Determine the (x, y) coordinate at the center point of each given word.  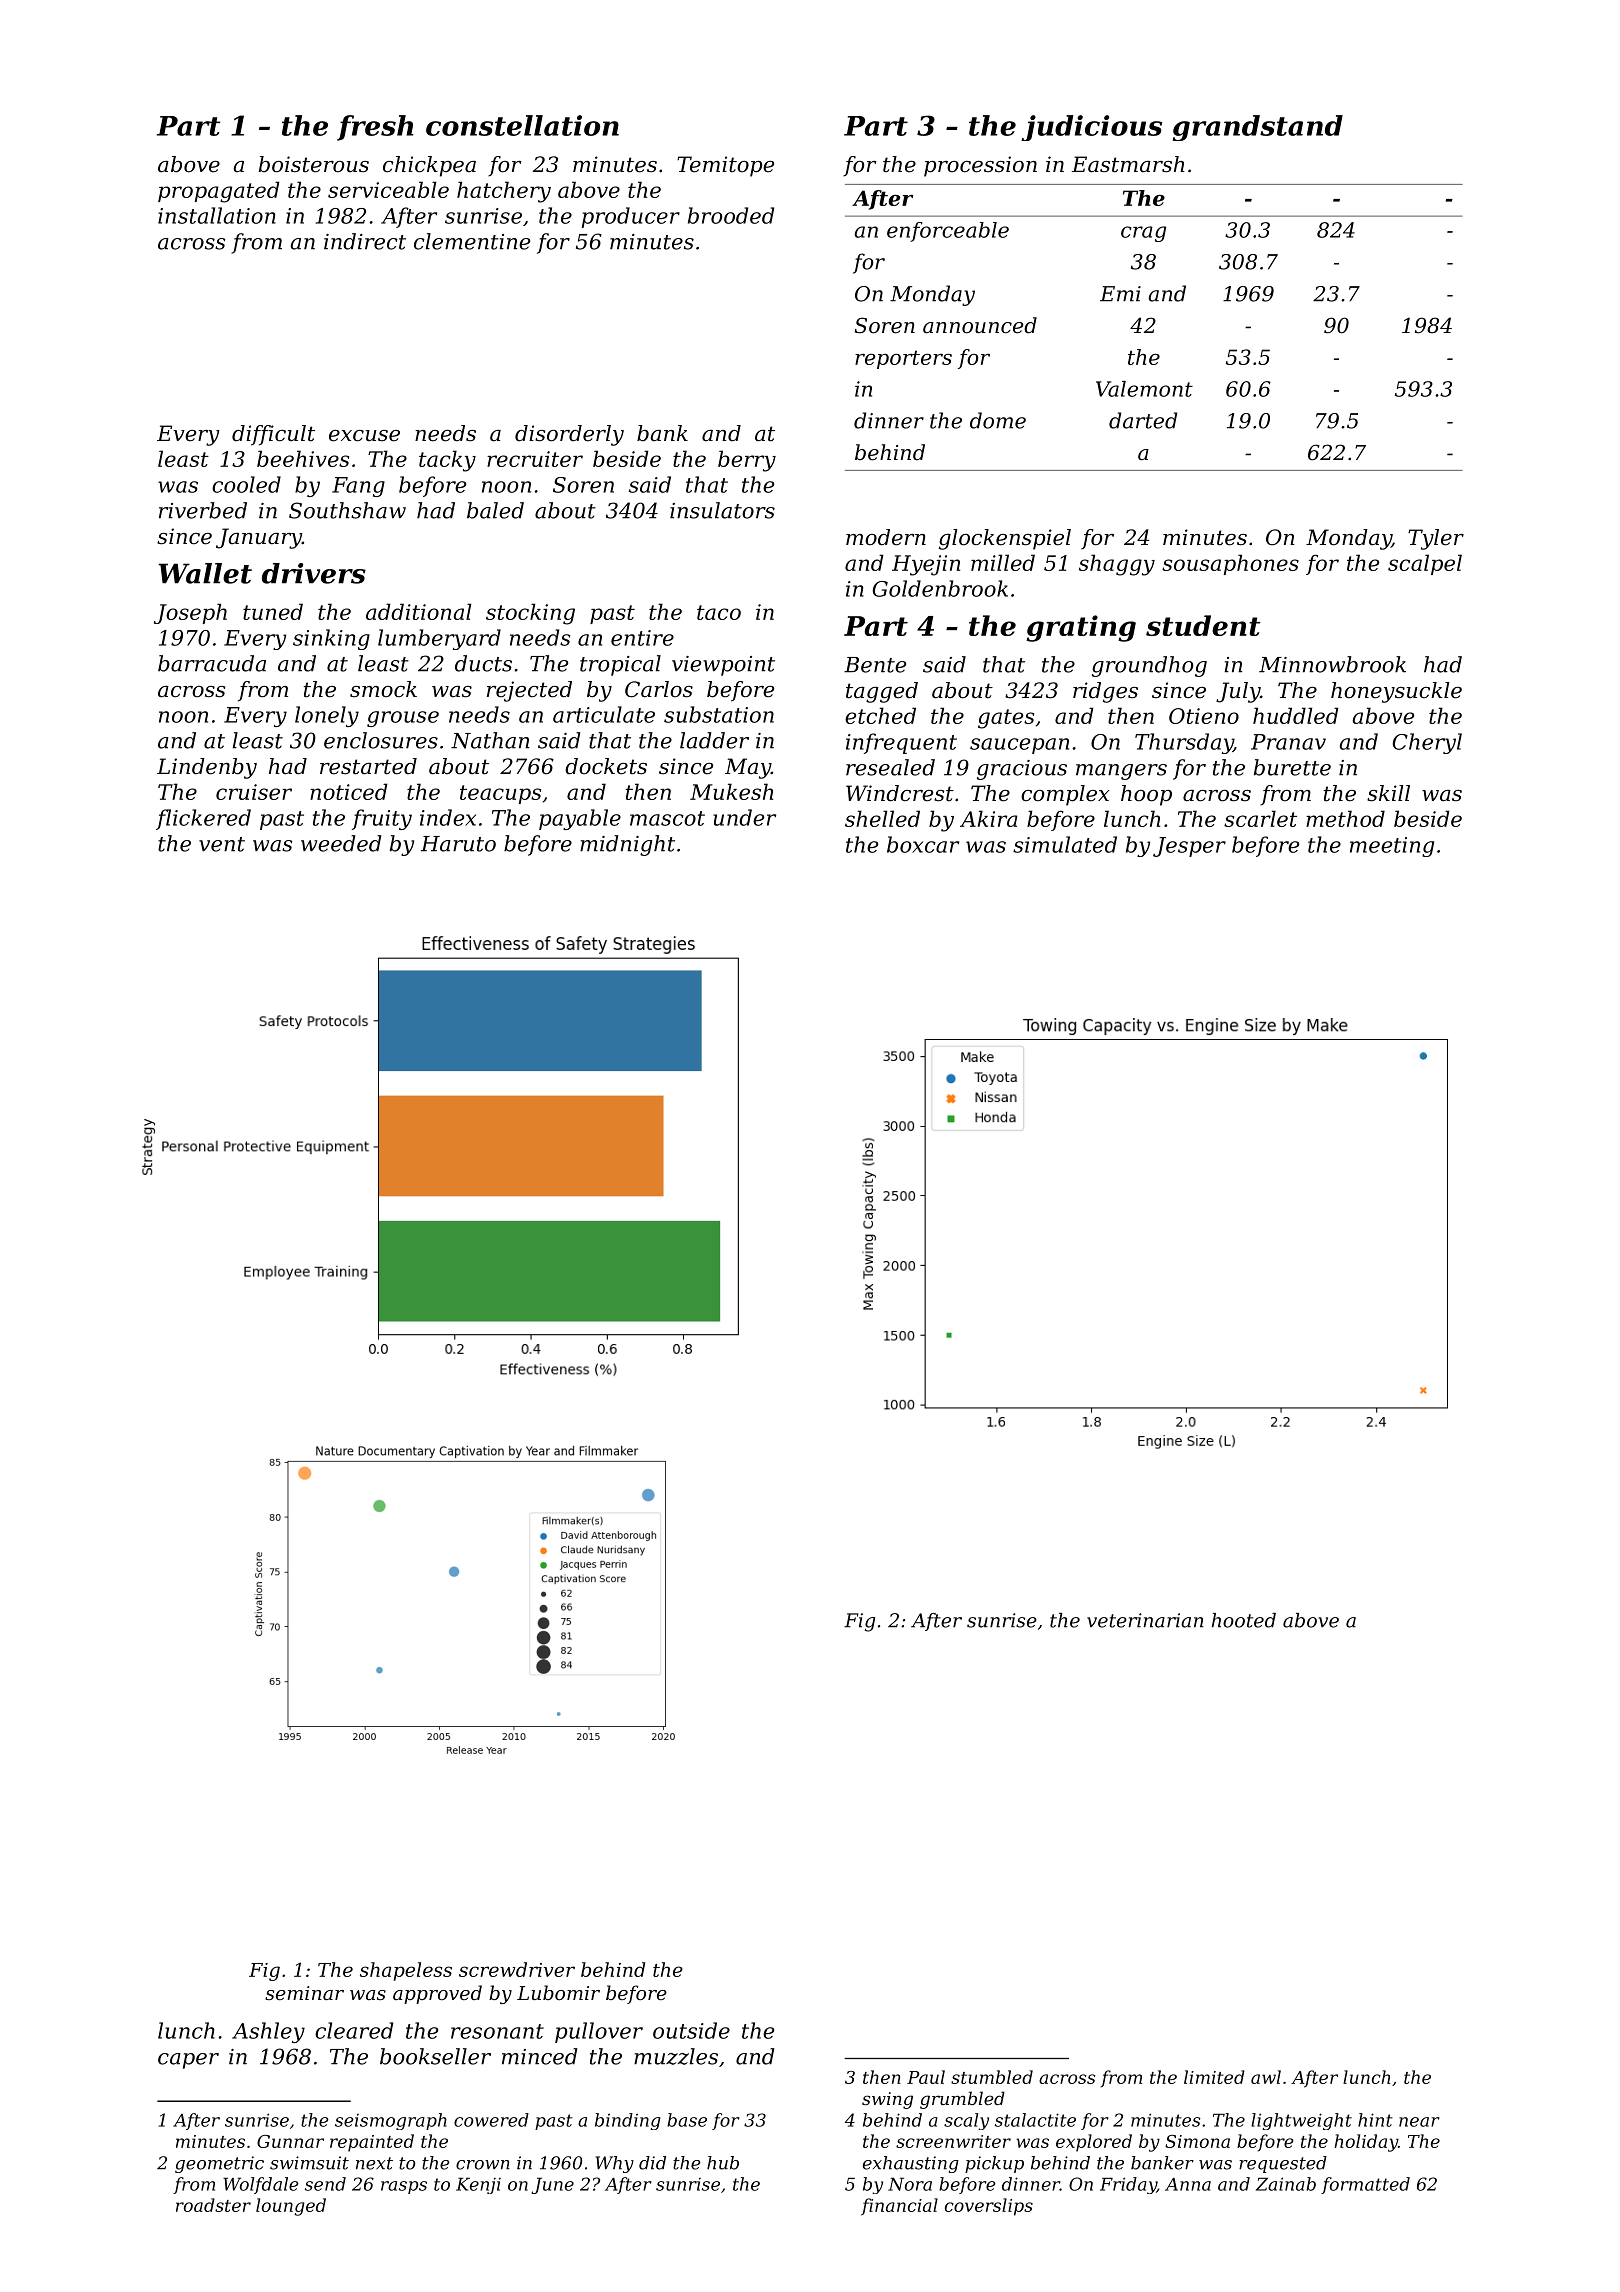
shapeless (406, 1971)
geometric (219, 2164)
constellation (522, 125)
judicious (1091, 128)
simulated (1065, 844)
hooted (1244, 1620)
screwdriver (517, 1969)
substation (719, 714)
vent (222, 844)
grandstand (1258, 128)
